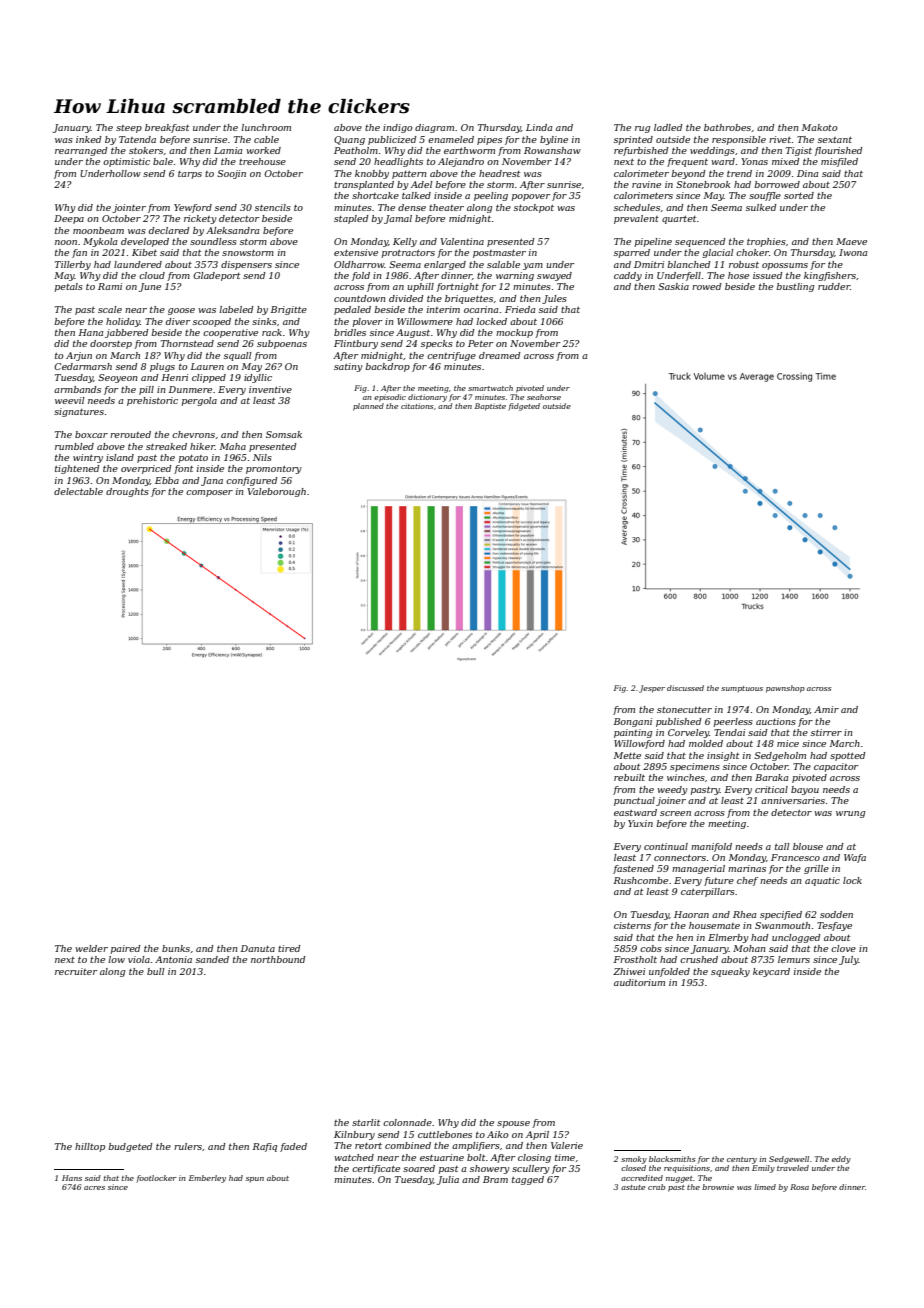  What do you see at coordinates (155, 971) in the document?
I see `bull` at bounding box center [155, 971].
